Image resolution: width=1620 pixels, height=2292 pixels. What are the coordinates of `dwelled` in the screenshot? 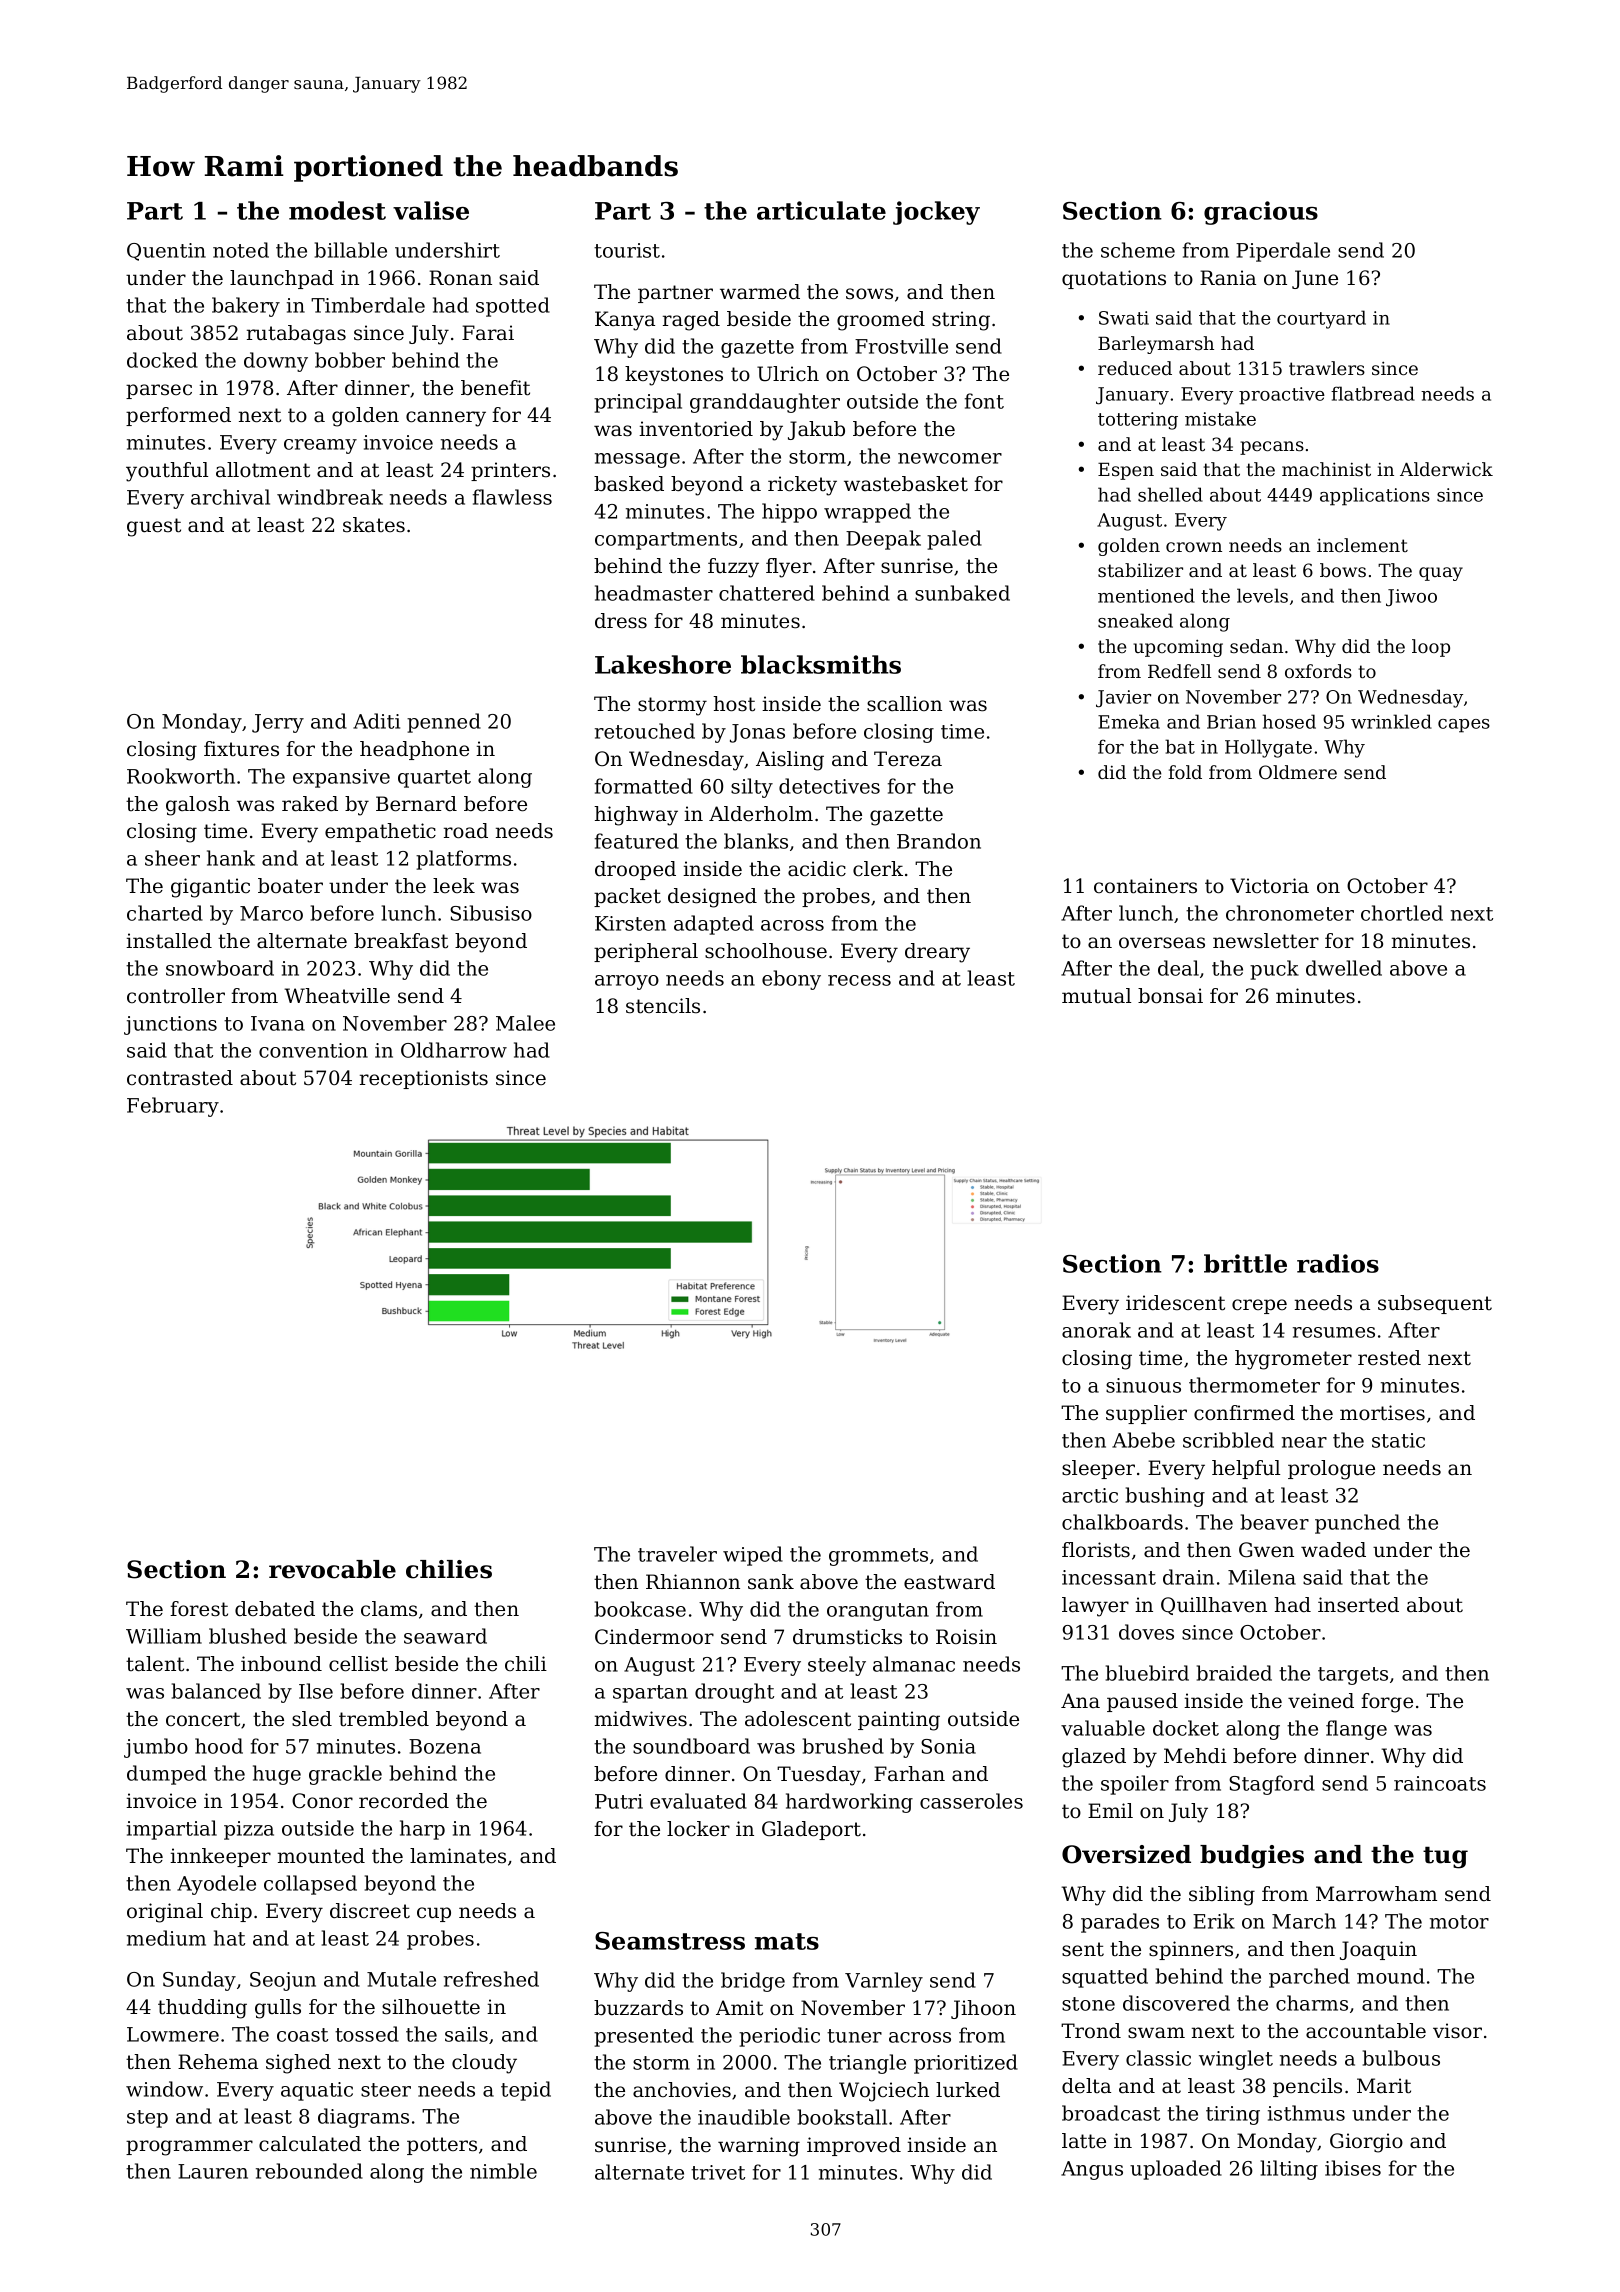 It's located at (1344, 968).
